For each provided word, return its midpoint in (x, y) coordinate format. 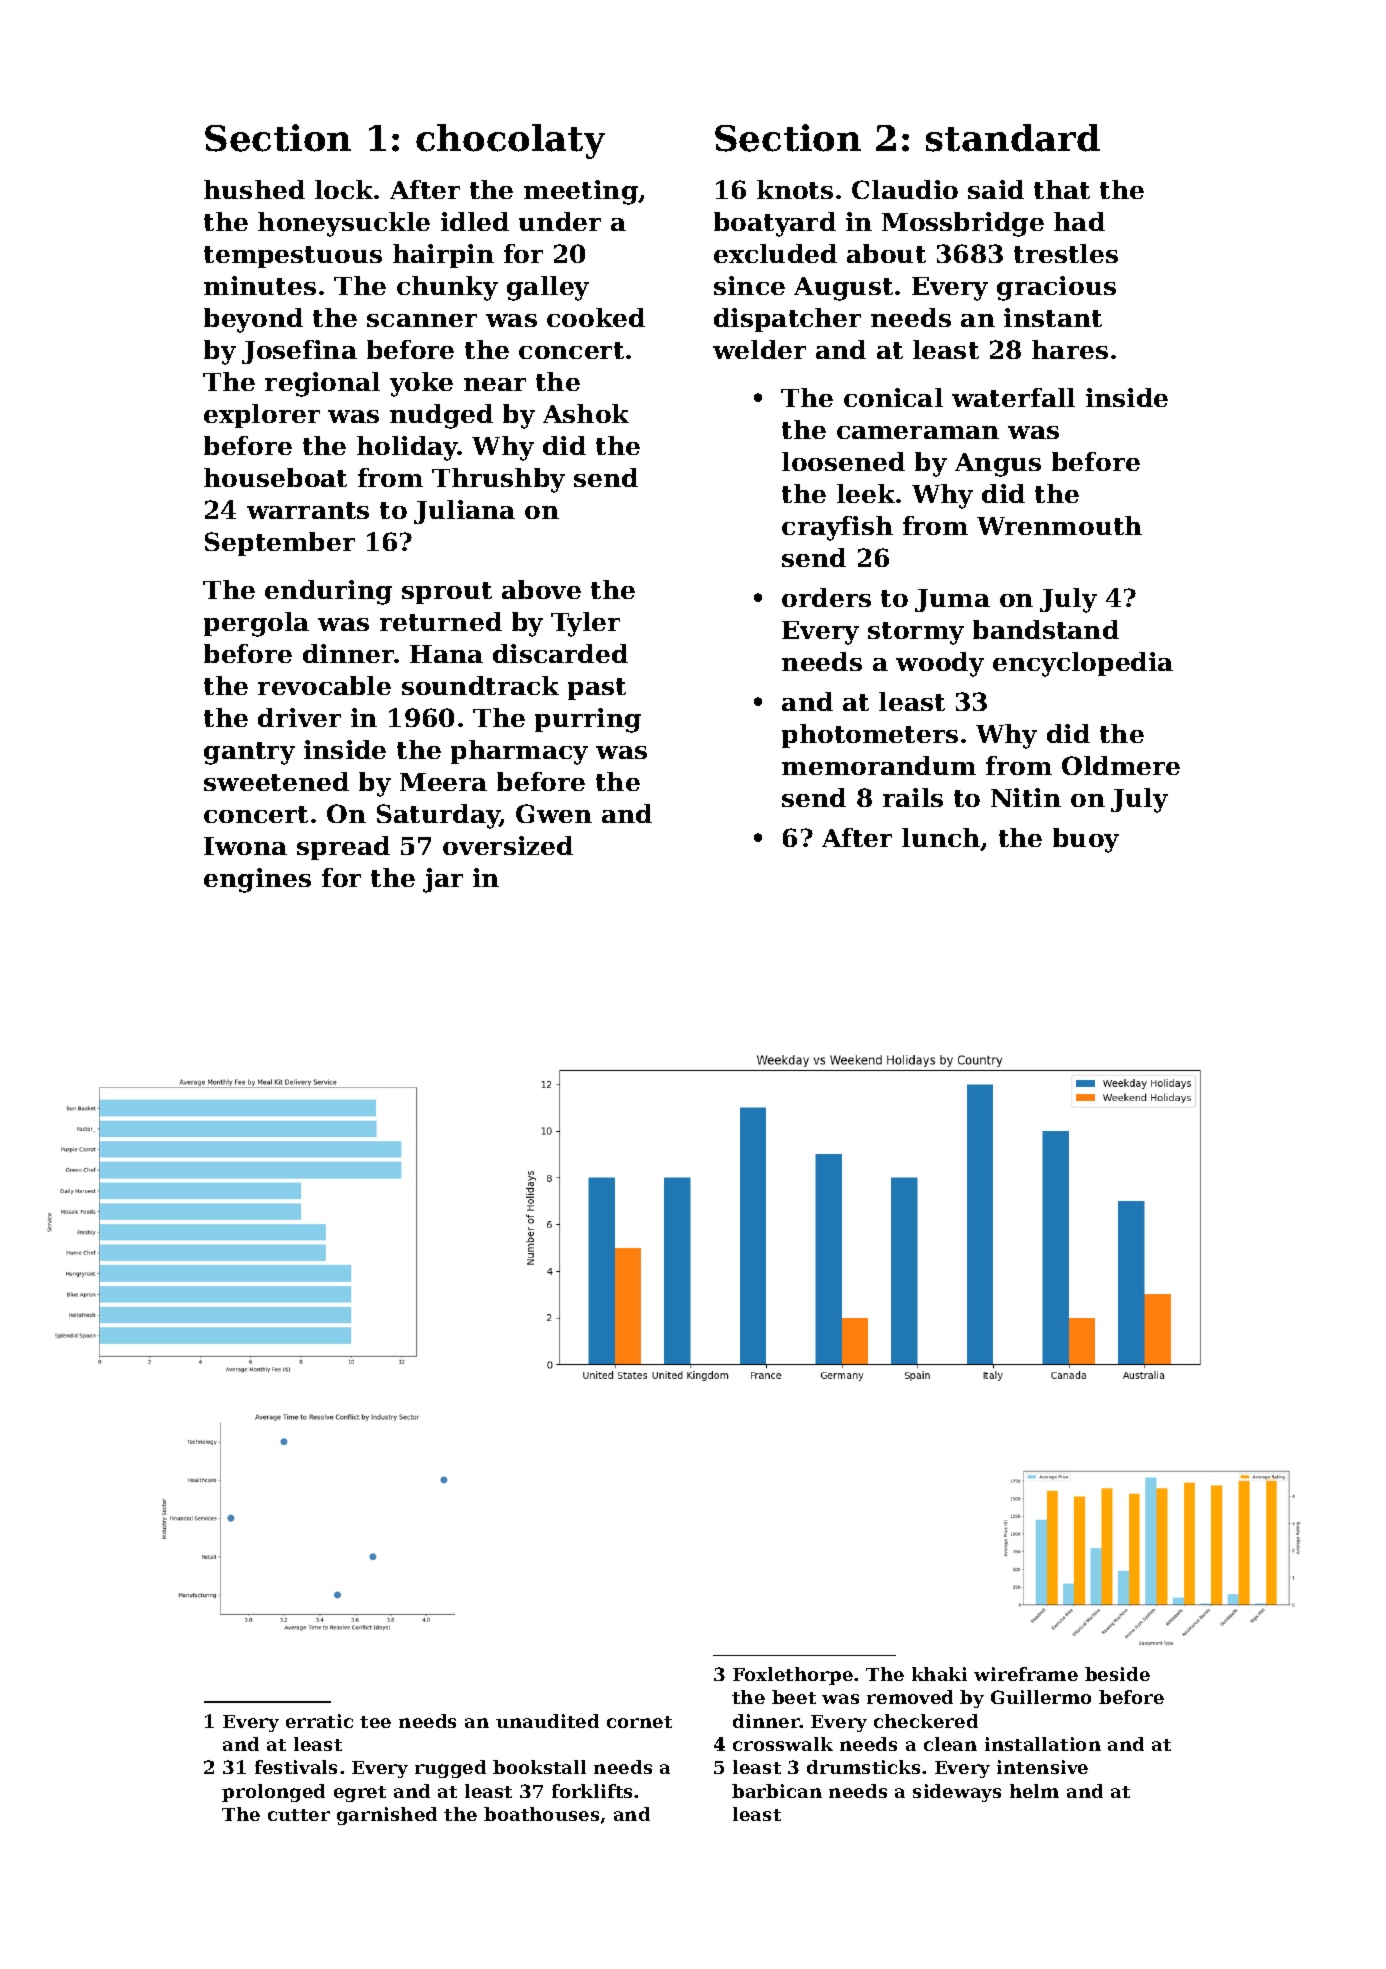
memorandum (879, 765)
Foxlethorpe (793, 1676)
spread (343, 848)
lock (344, 189)
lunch (941, 839)
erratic (319, 1721)
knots (795, 189)
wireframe (1026, 1674)
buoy (1086, 840)
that (1062, 189)
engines (257, 880)
